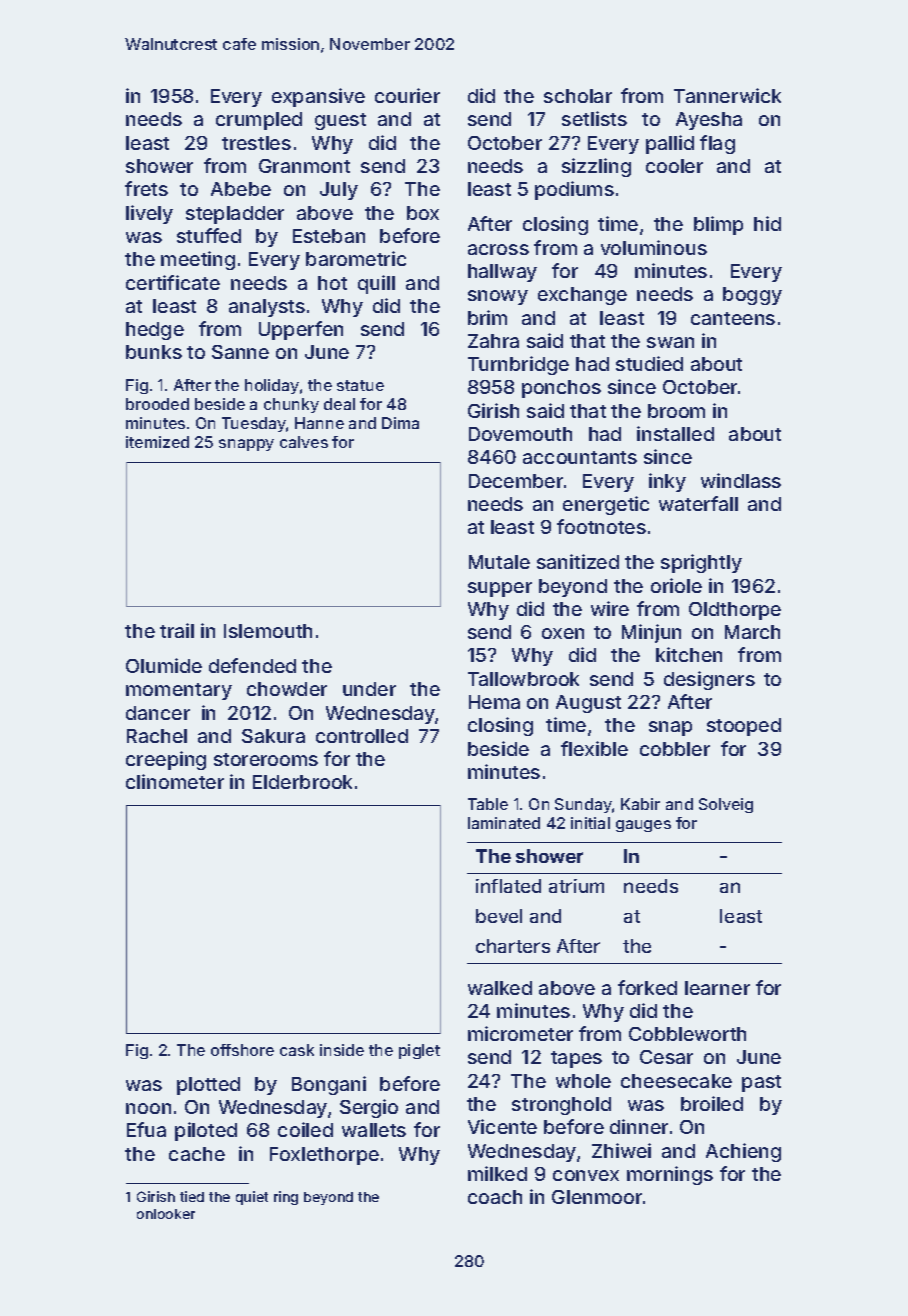 This document has height=1316, width=908. I want to click on momentary, so click(179, 691).
